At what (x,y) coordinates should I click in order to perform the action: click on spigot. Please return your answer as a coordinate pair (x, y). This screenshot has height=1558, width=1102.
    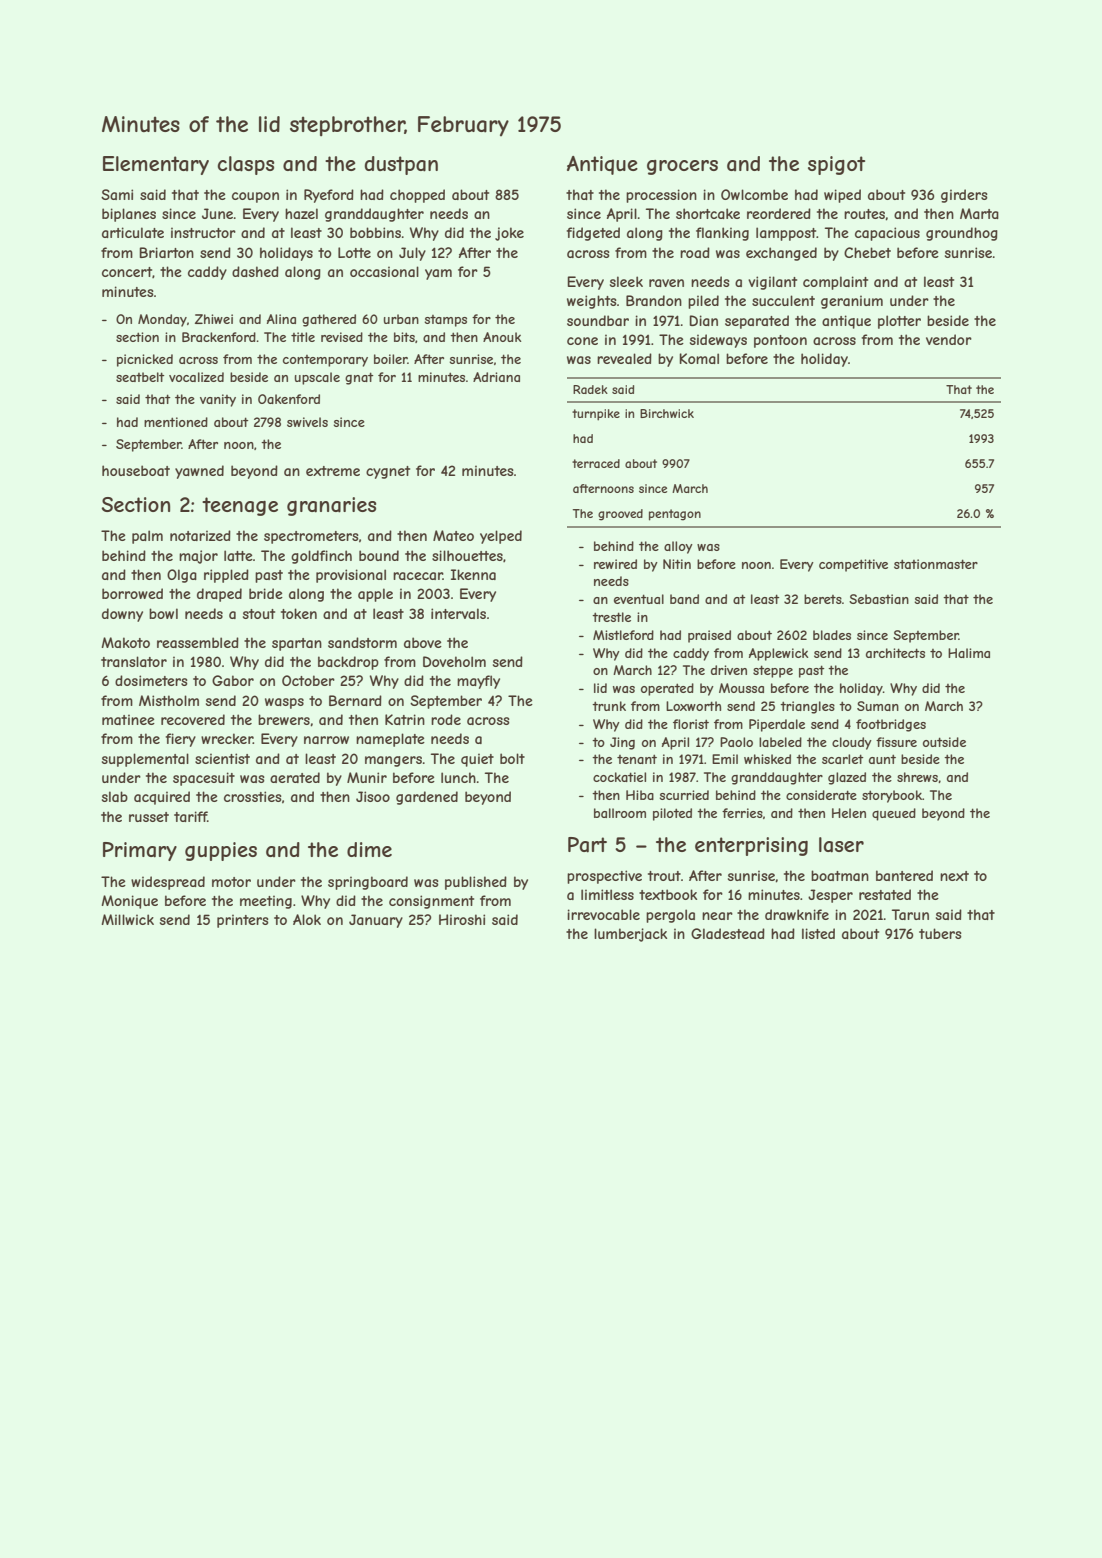
    Looking at the image, I should click on (836, 165).
